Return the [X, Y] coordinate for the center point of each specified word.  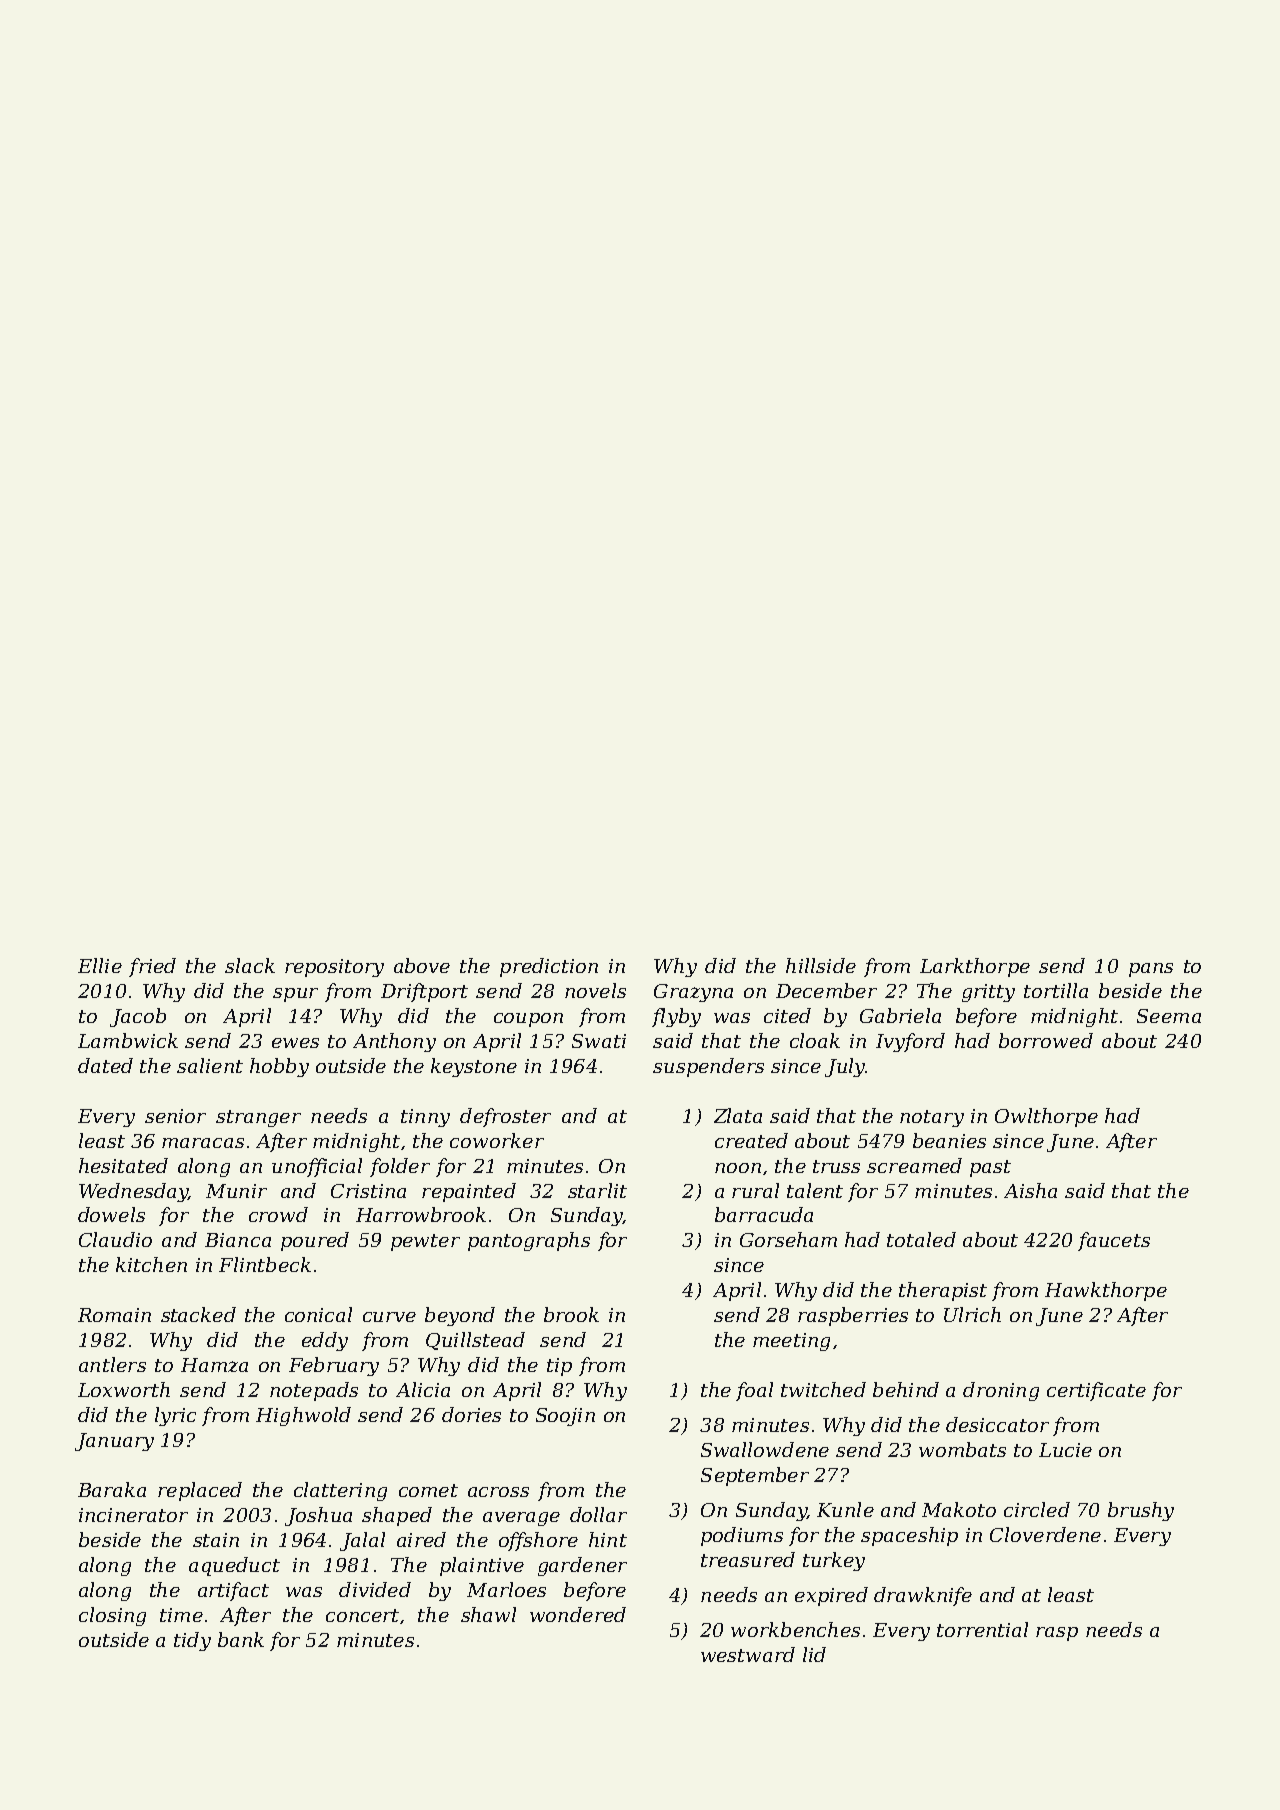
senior [175, 1116]
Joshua [318, 1516]
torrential [982, 1629]
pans [1151, 970]
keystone [474, 1067]
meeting [791, 1342]
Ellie [100, 965]
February [334, 1366]
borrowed [1046, 1040]
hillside [821, 965]
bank [241, 1639]
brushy [1141, 1511]
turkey [834, 1561]
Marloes [506, 1589]
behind [906, 1389]
